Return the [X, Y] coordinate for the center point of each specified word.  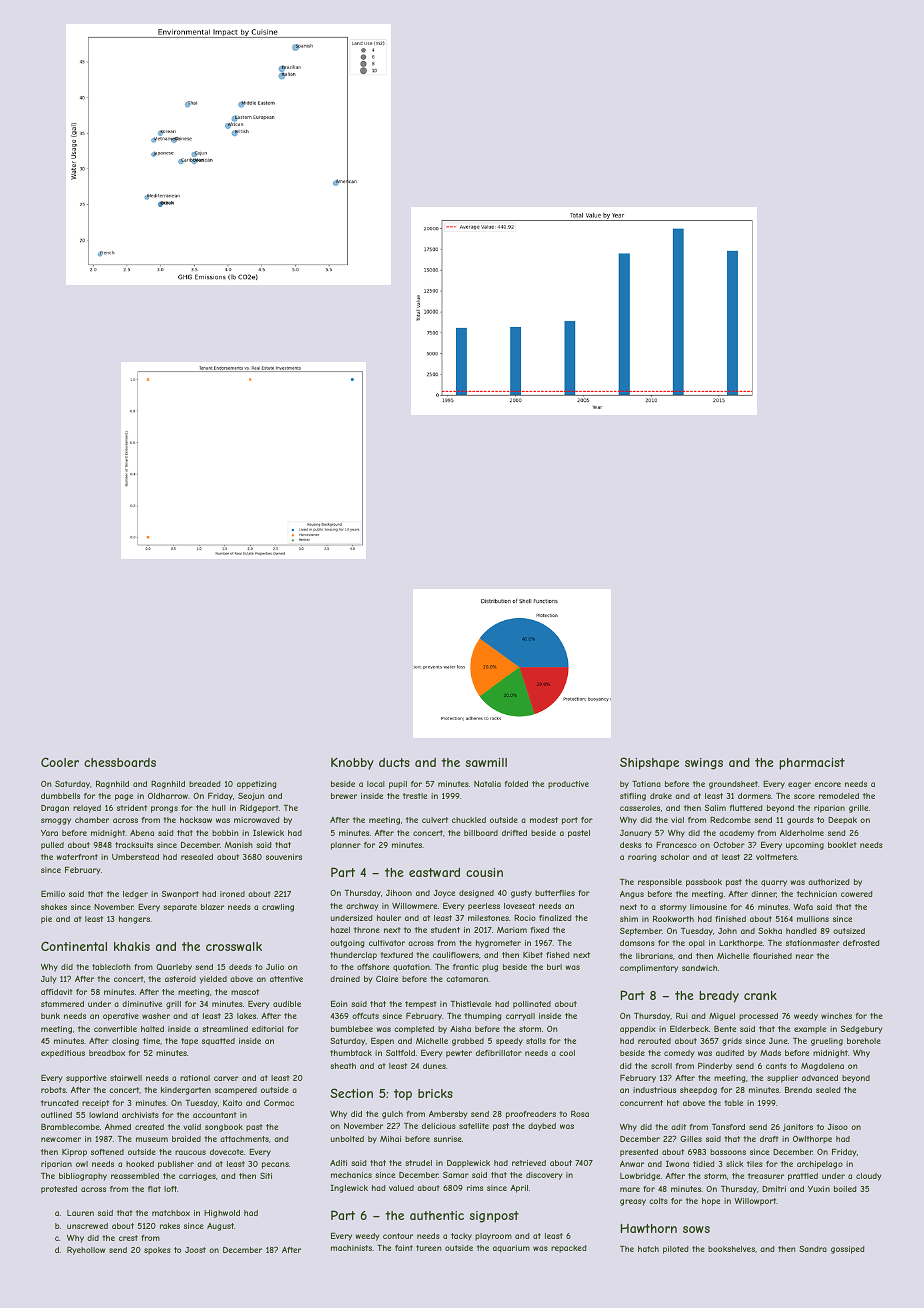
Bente [725, 1028]
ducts [394, 762]
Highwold [222, 1214]
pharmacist [812, 764]
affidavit [57, 992]
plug [490, 968]
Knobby [352, 764]
